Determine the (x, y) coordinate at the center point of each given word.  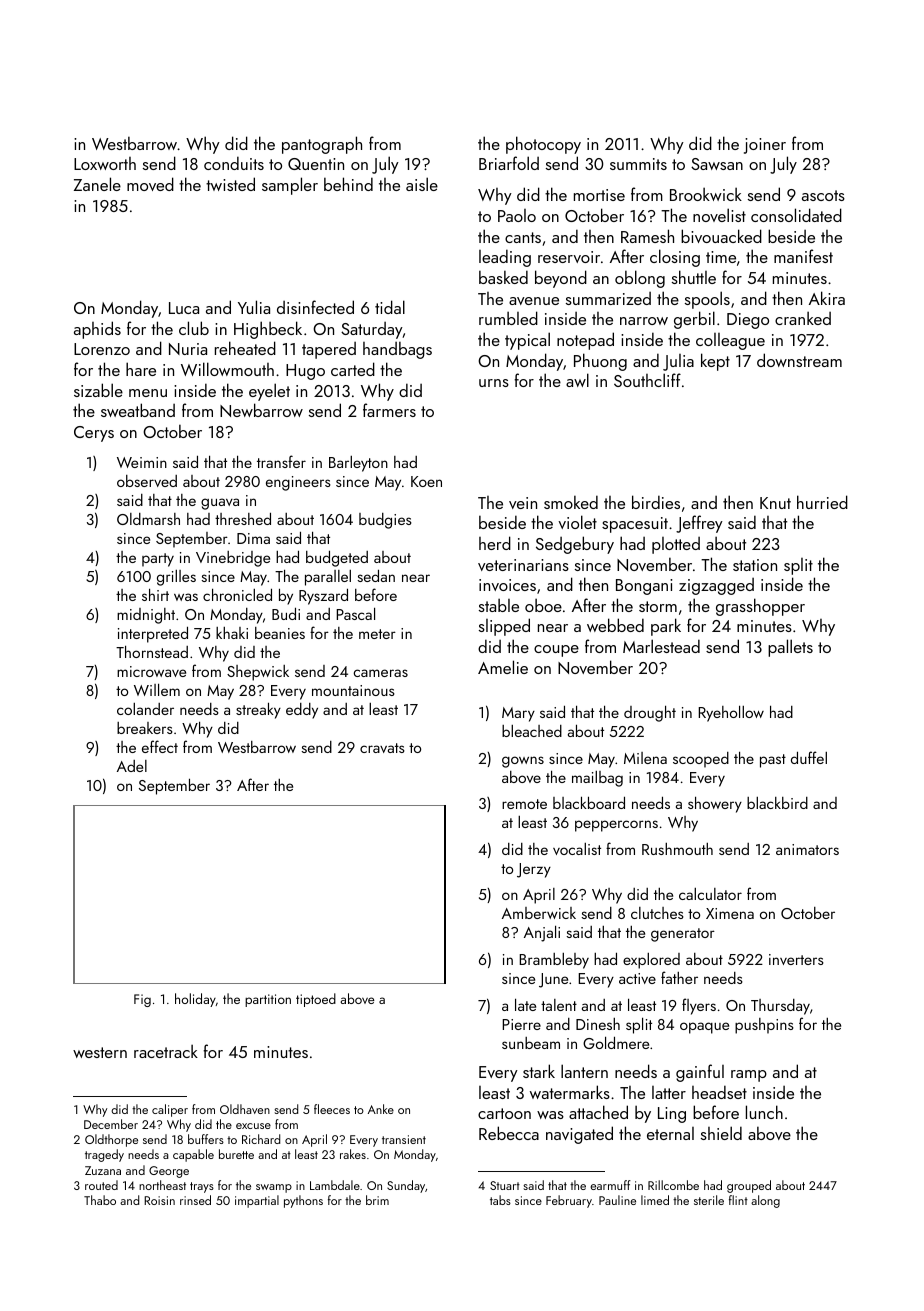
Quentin (316, 164)
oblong (640, 279)
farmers (389, 410)
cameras (380, 673)
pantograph (322, 145)
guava (220, 504)
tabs (500, 1200)
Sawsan (717, 164)
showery (715, 804)
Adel (132, 766)
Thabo (100, 1200)
